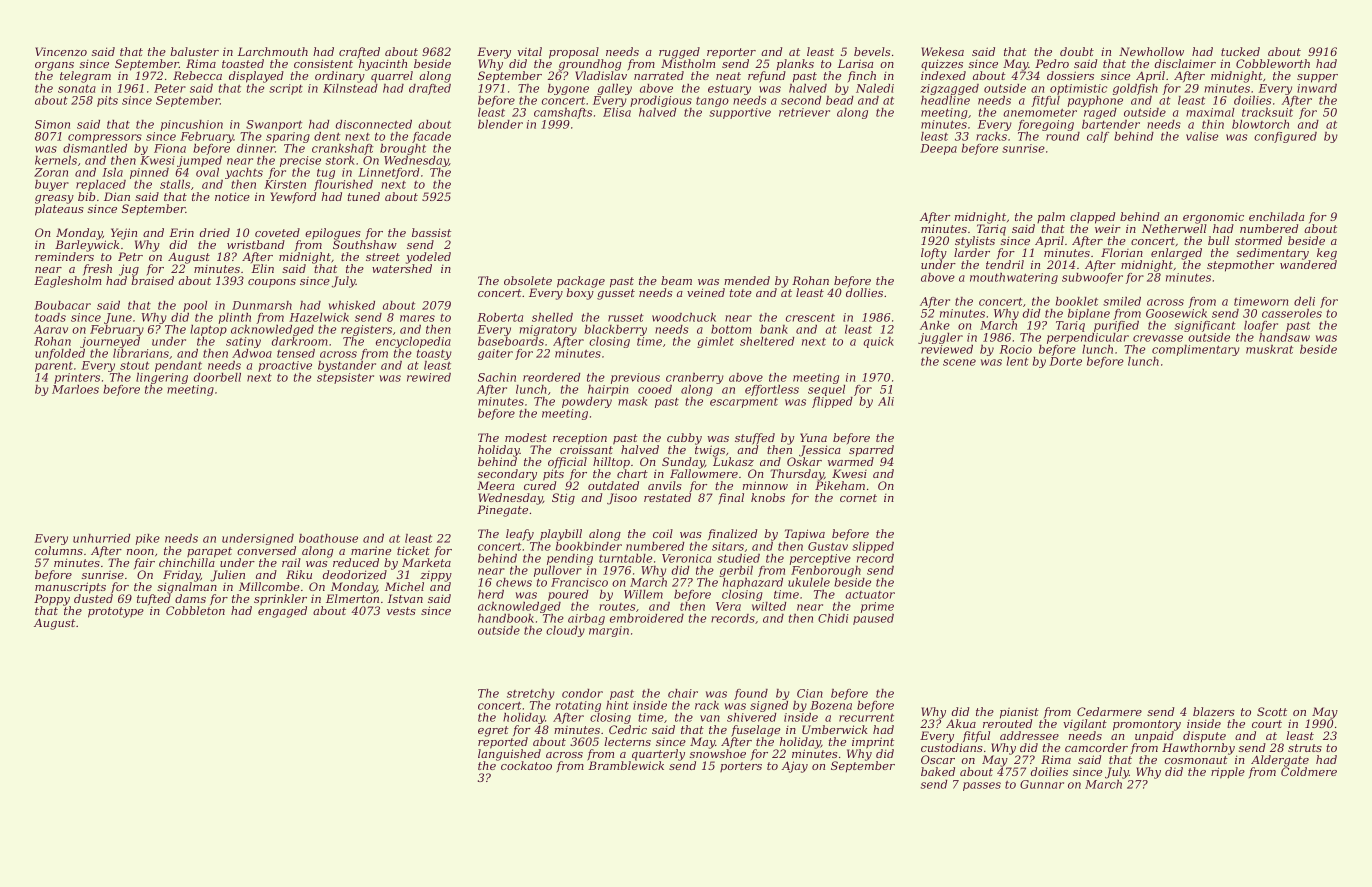  What do you see at coordinates (877, 607) in the screenshot?
I see `prime` at bounding box center [877, 607].
